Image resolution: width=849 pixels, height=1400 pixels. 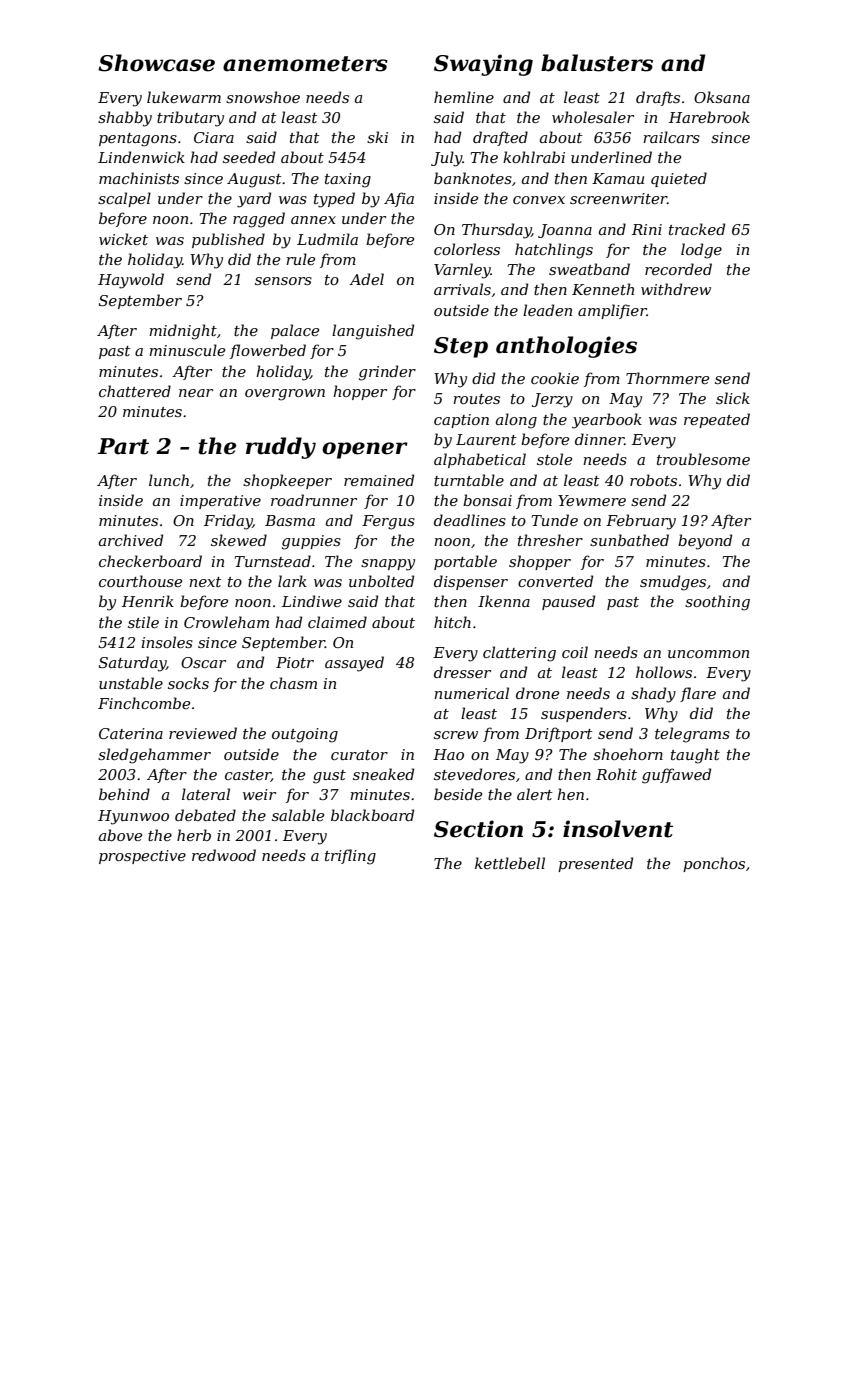 I want to click on midnight, so click(x=183, y=332).
